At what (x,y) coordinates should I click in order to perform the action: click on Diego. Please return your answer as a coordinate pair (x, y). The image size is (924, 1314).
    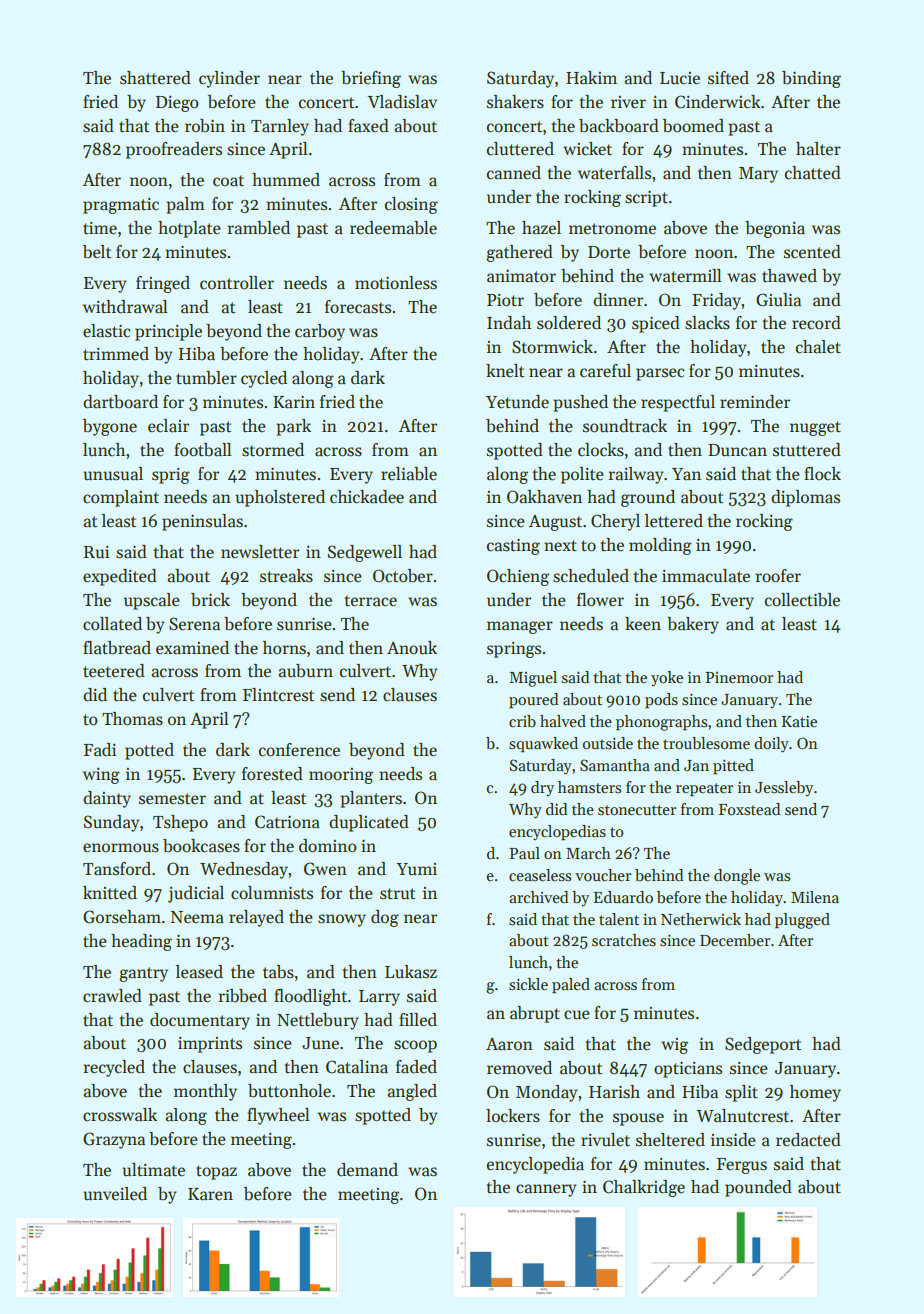
    Looking at the image, I should click on (177, 104).
